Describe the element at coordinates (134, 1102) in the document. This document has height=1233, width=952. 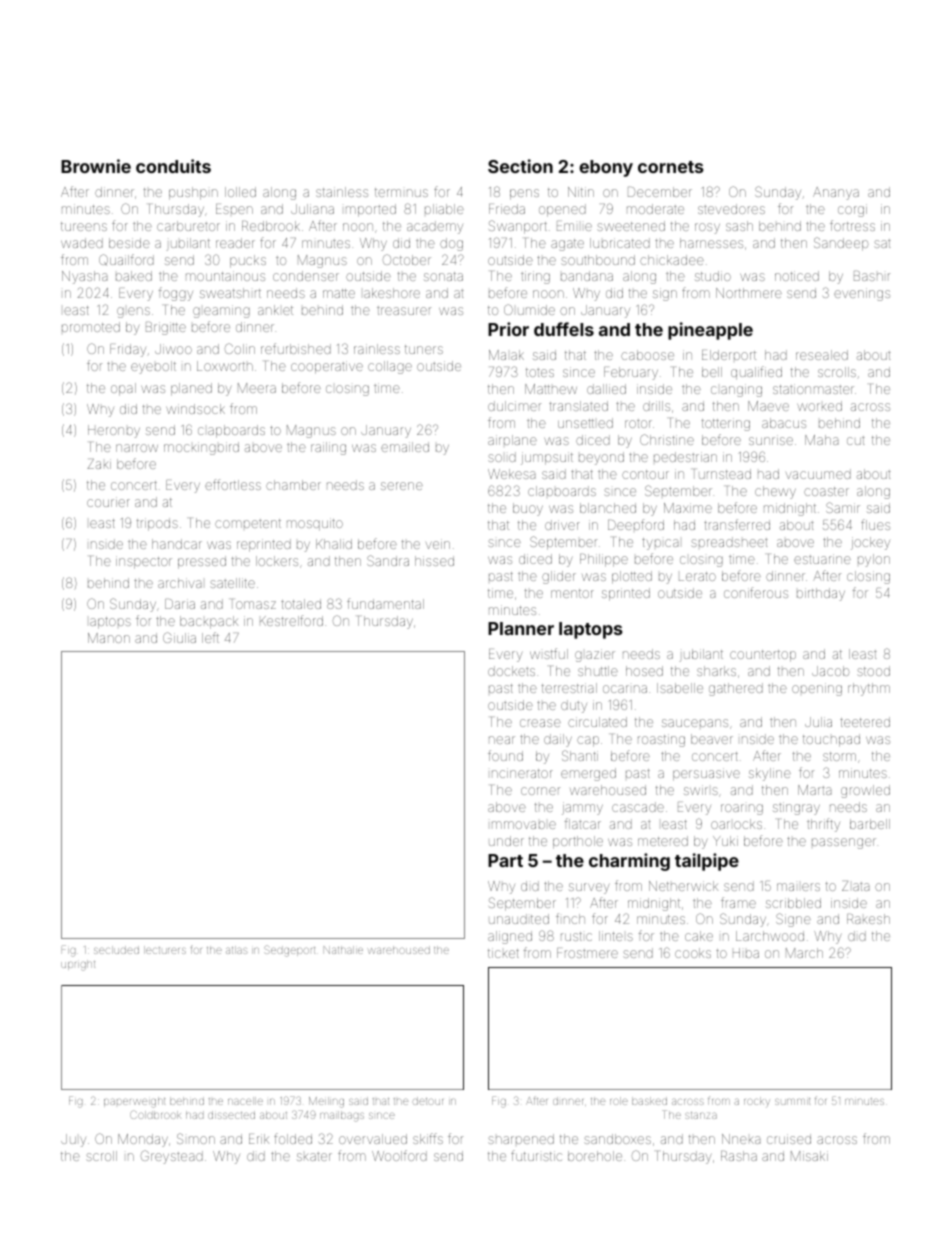
I see `paperweight` at that location.
